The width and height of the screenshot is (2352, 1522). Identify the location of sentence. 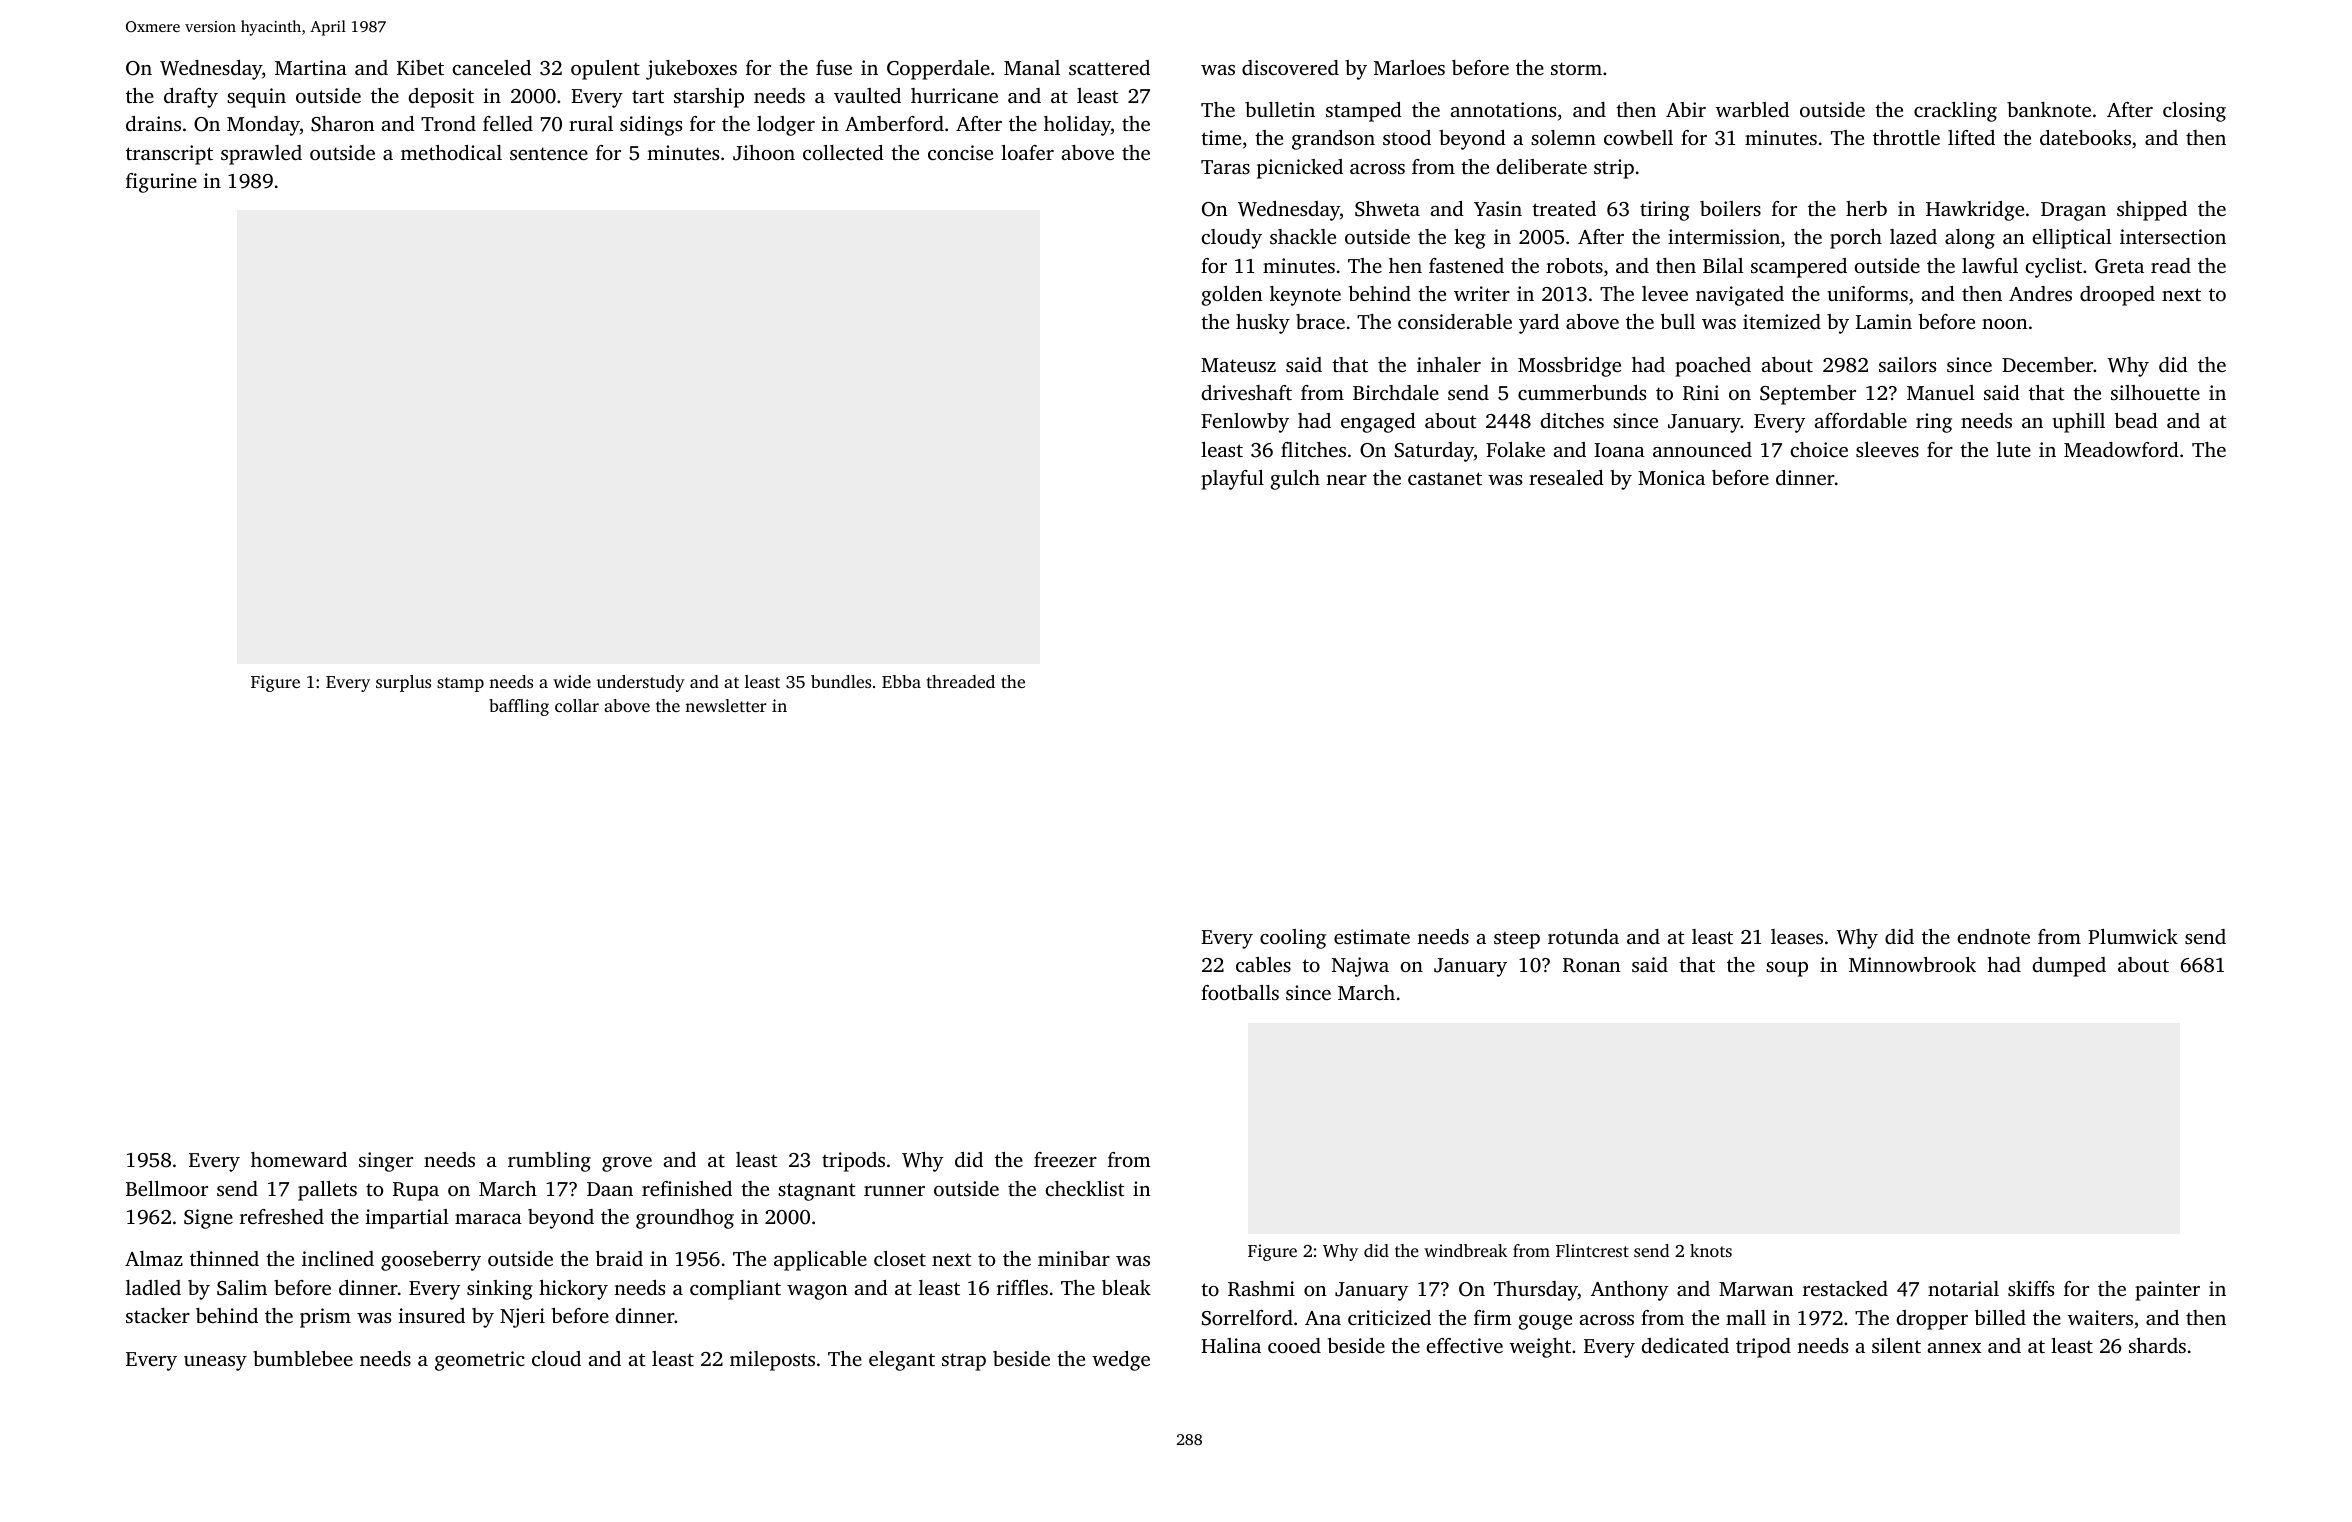
(549, 153).
